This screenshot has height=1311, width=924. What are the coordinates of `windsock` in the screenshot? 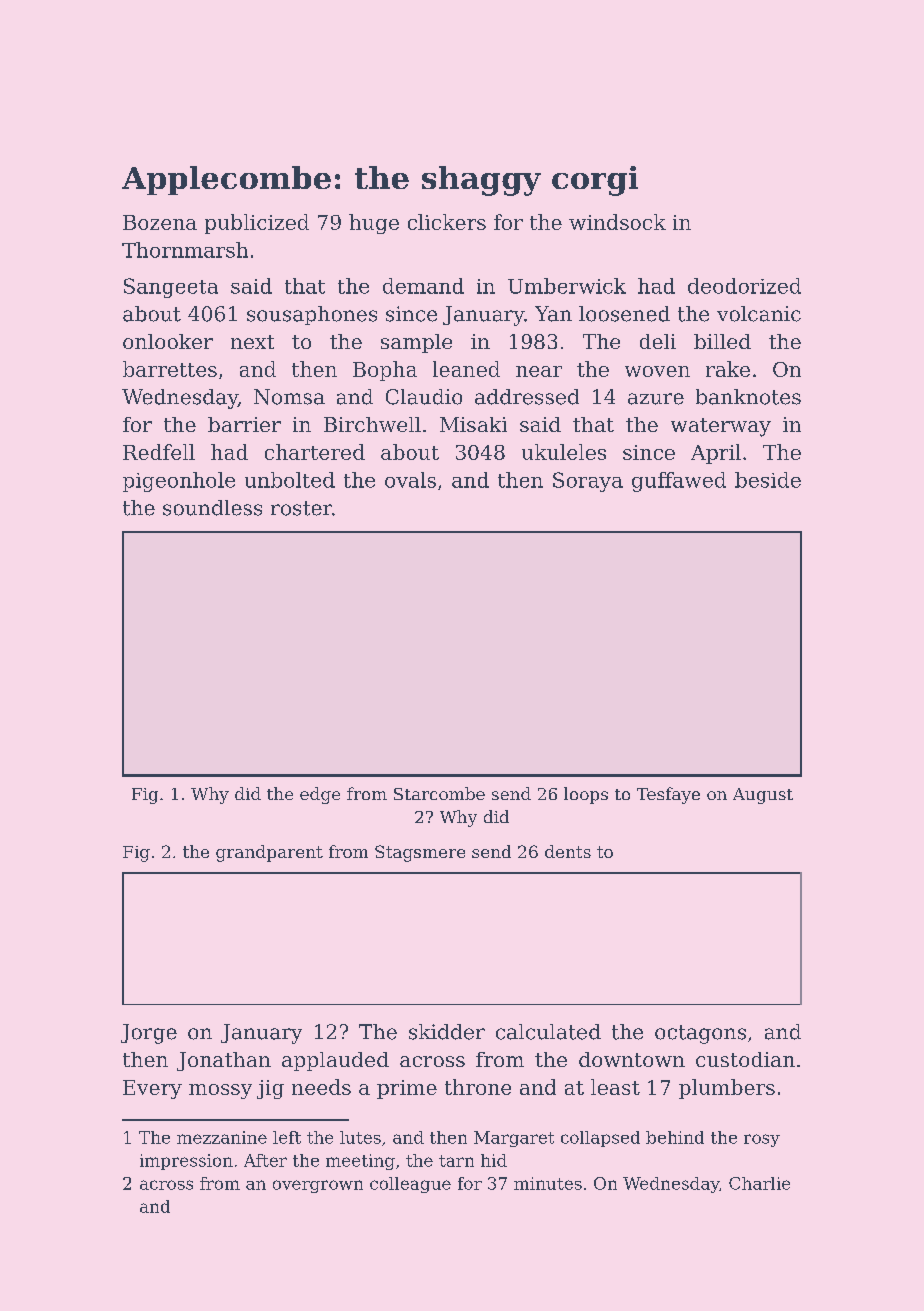 It's located at (617, 222).
